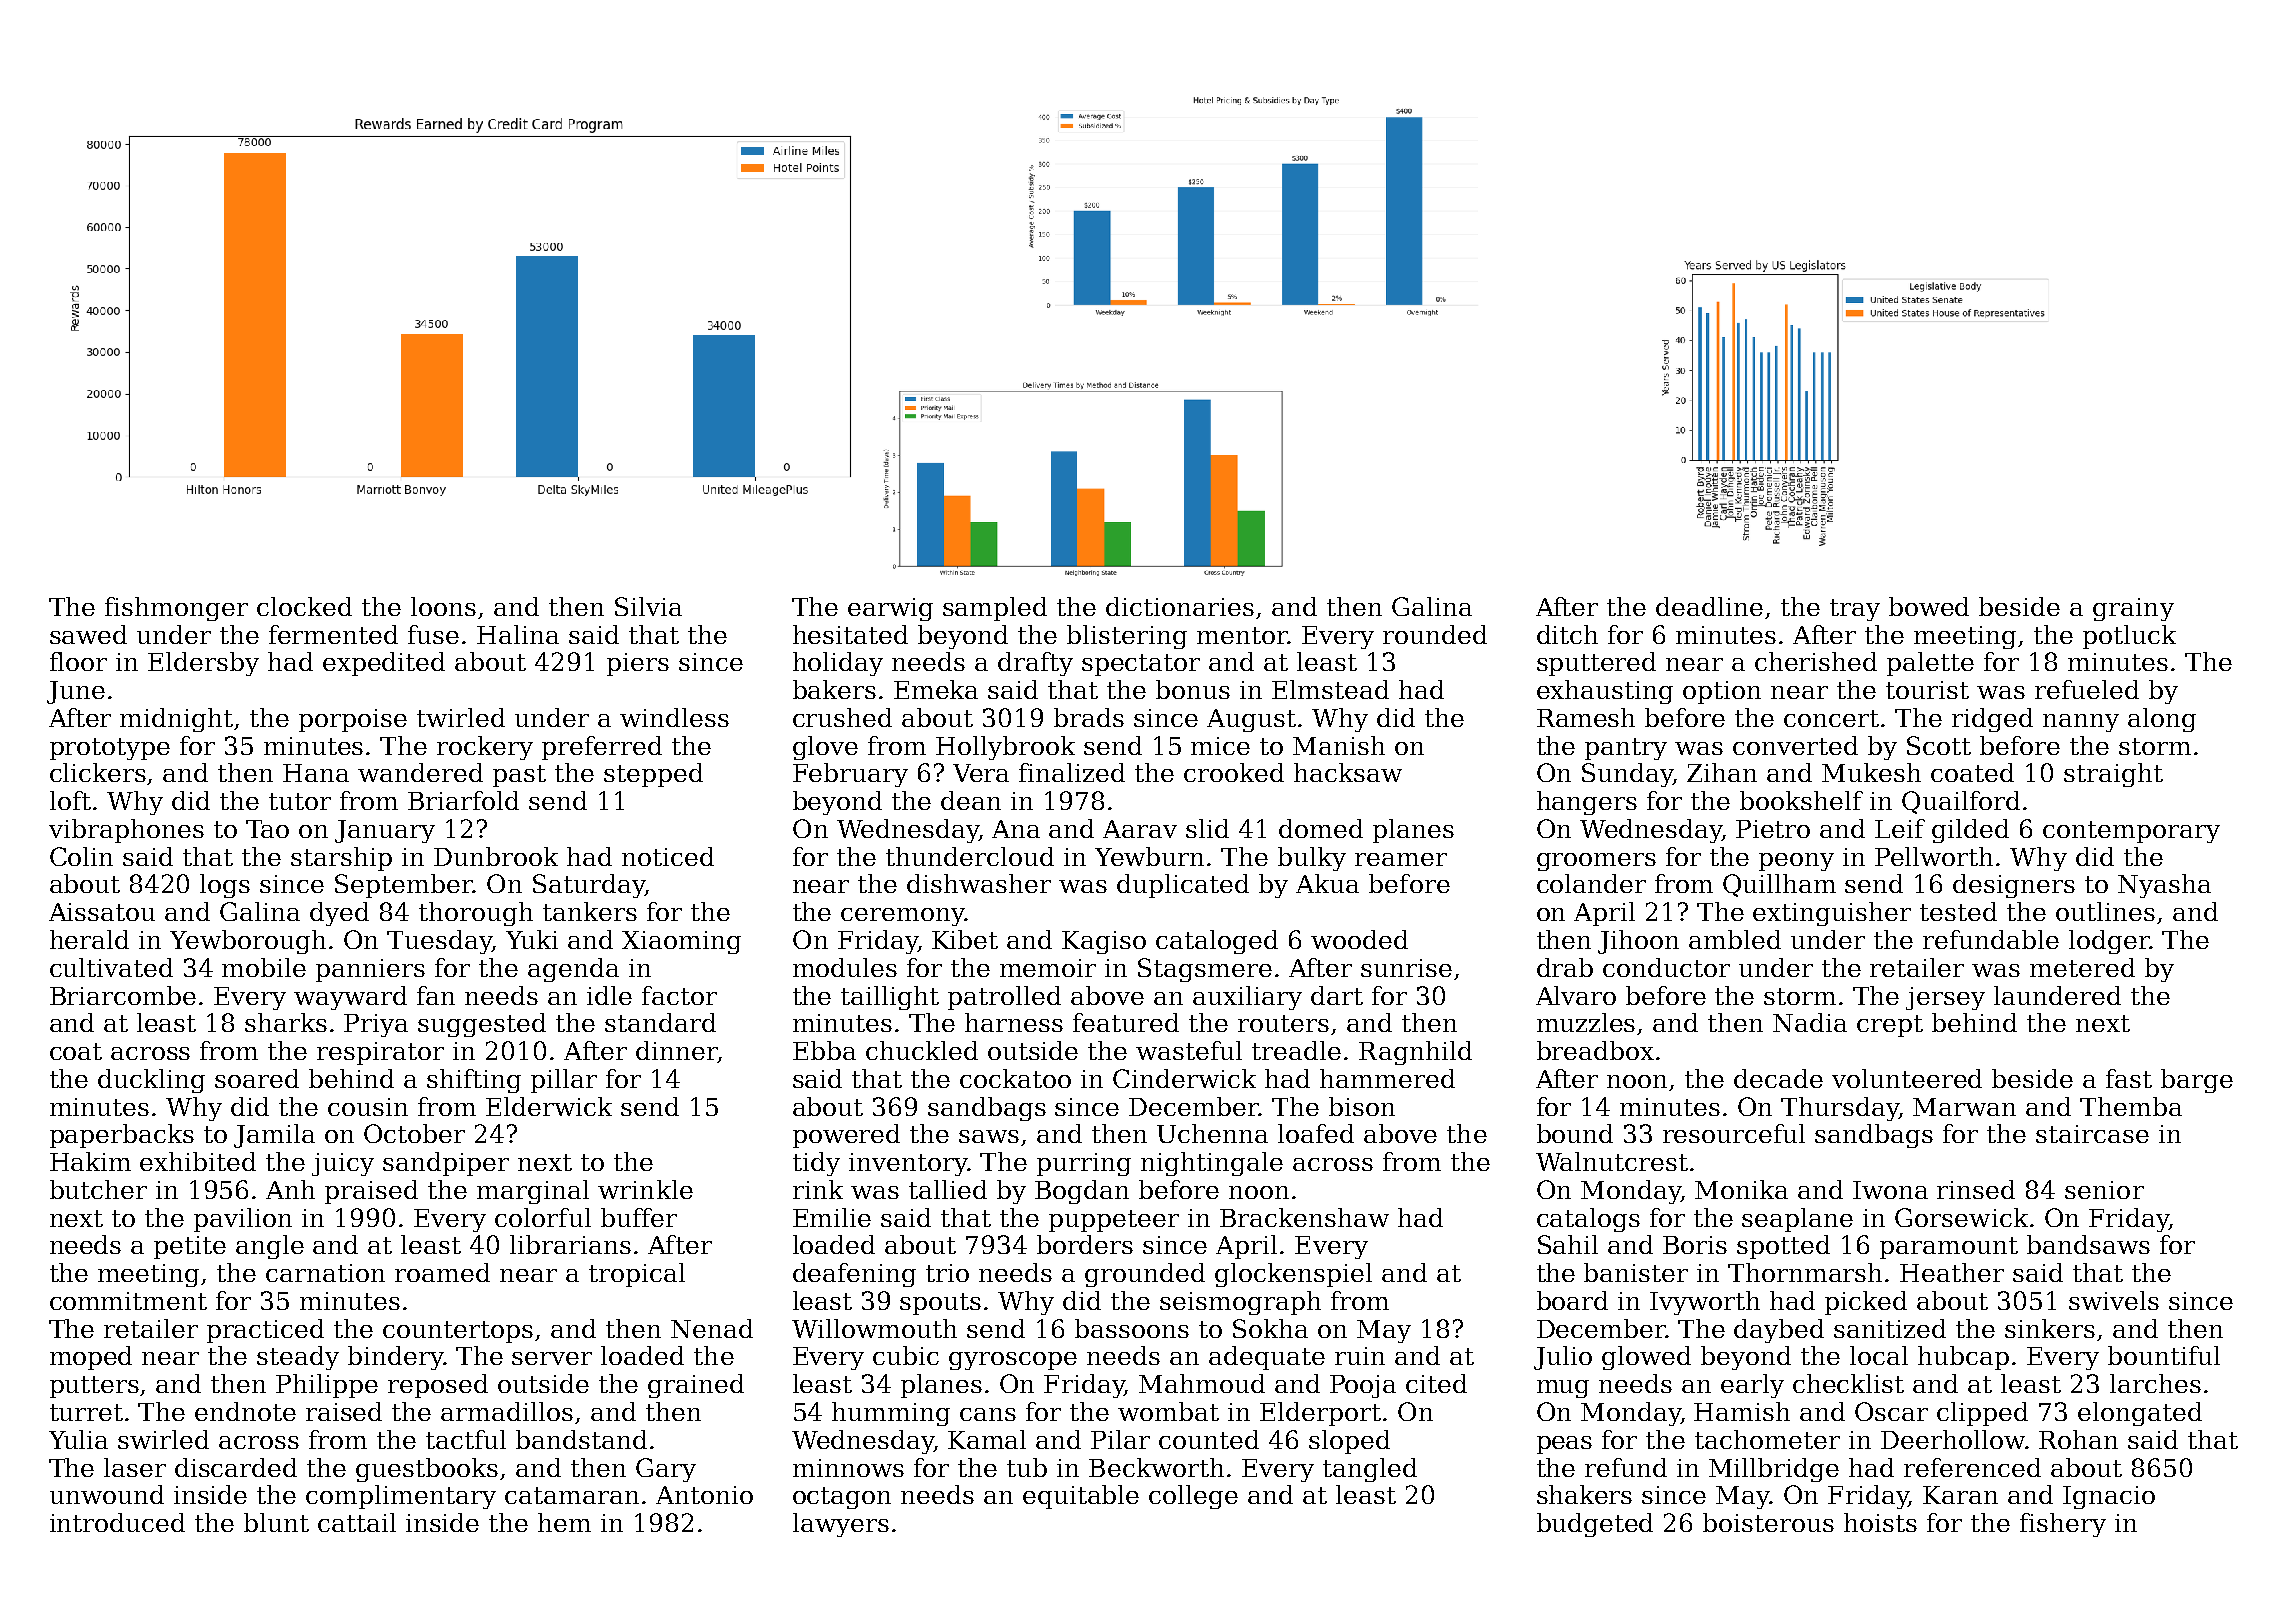 Image resolution: width=2291 pixels, height=1620 pixels. What do you see at coordinates (1321, 828) in the screenshot?
I see `domed` at bounding box center [1321, 828].
